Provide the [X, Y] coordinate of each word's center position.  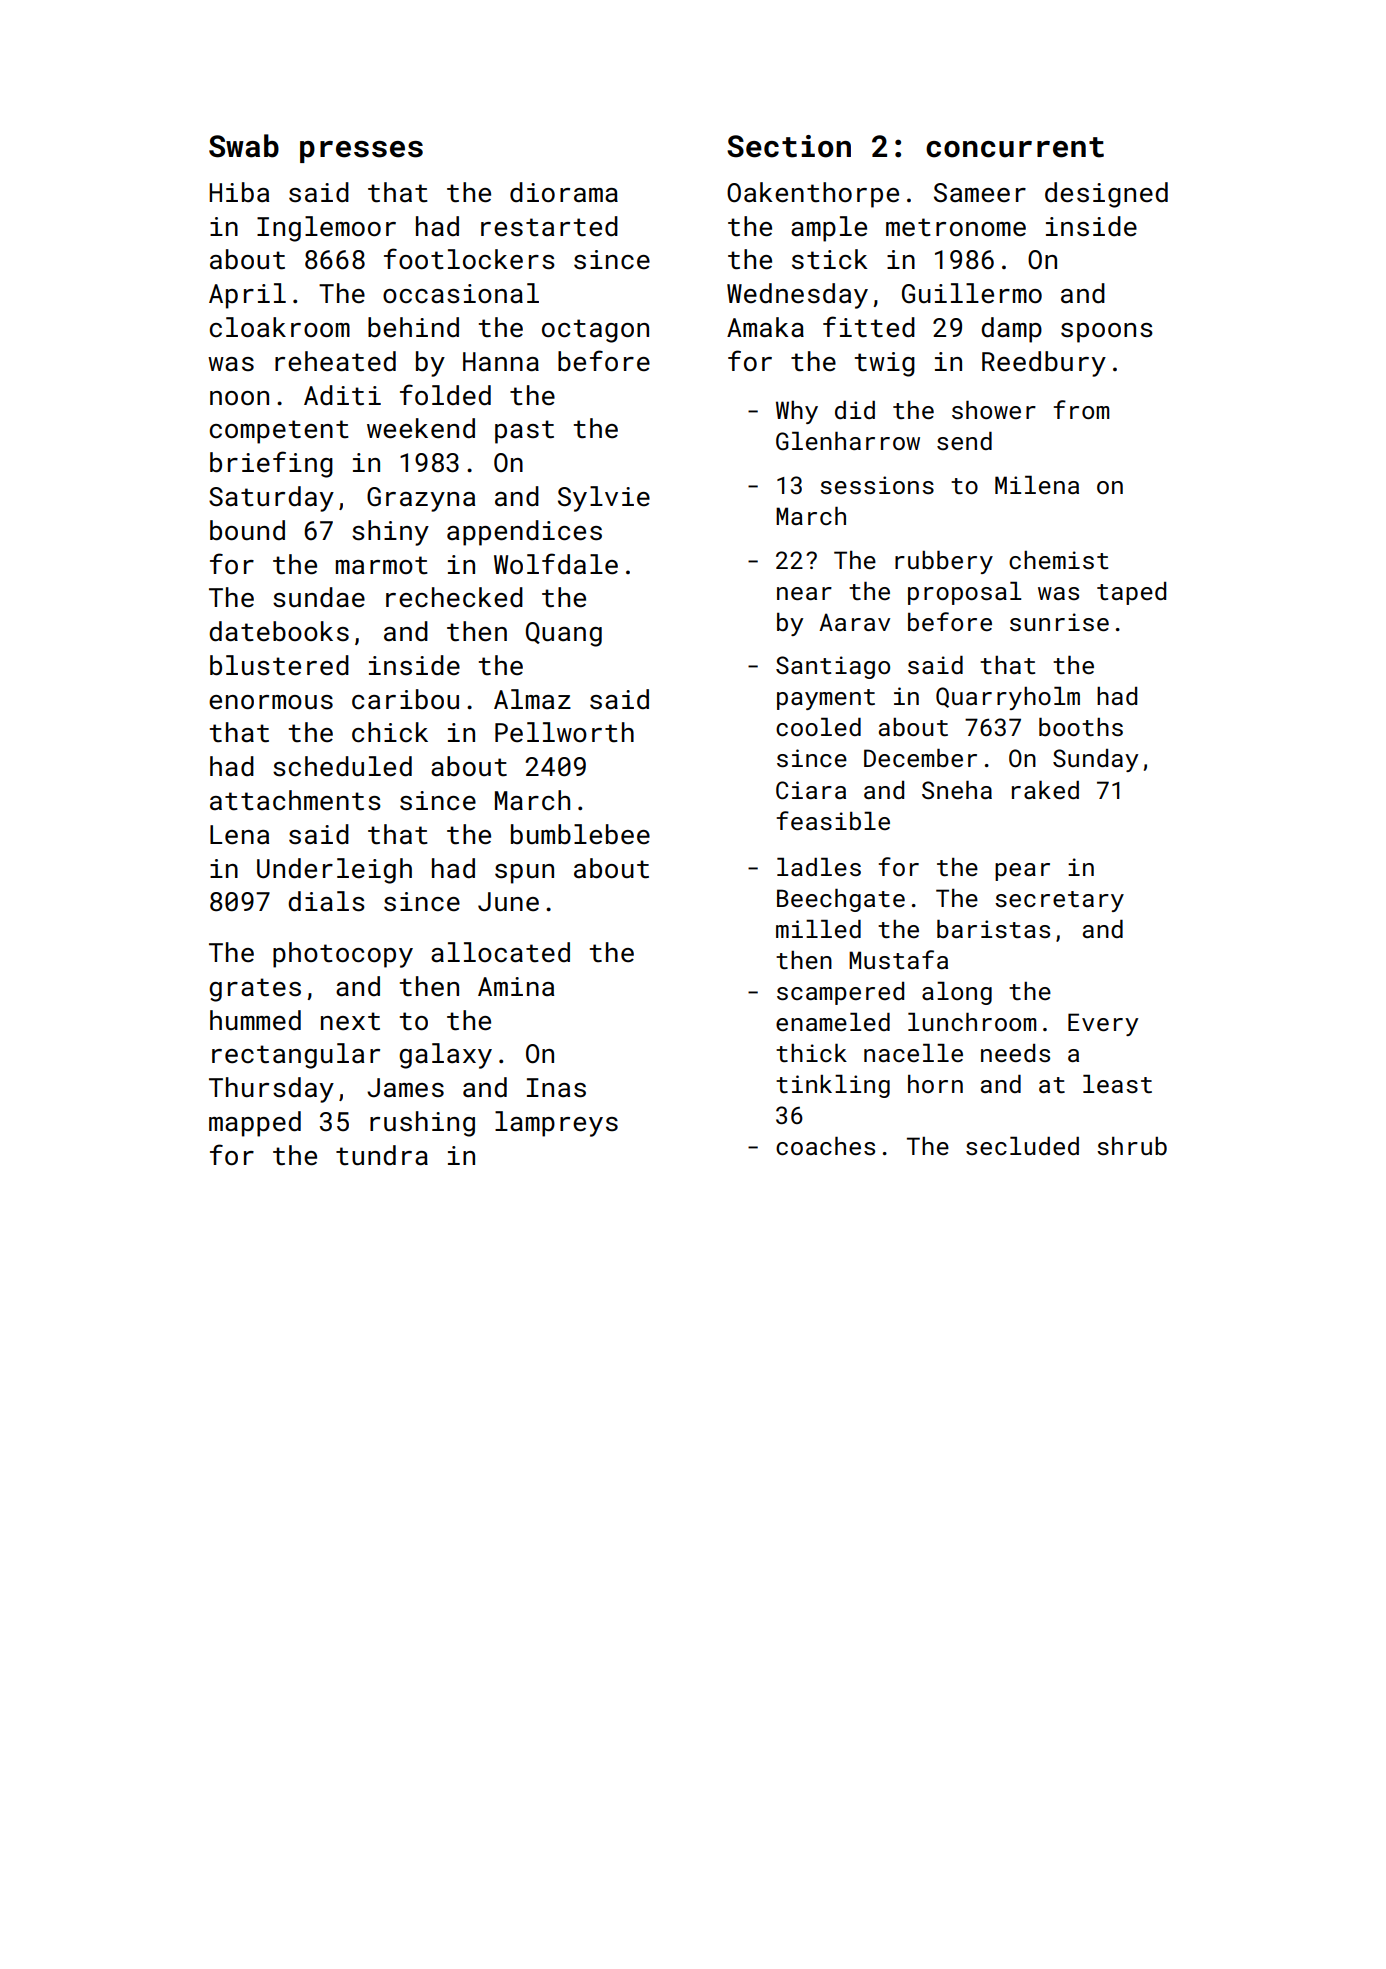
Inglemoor [326, 229]
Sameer [980, 193]
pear [1022, 872]
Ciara [811, 790]
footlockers [469, 259]
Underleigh [334, 871]
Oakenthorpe [813, 195]
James [405, 1088]
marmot [382, 565]
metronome [956, 227]
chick [390, 732]
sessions [877, 485]
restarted [549, 226]
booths [1081, 727]
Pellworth [564, 732]
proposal [964, 593]
